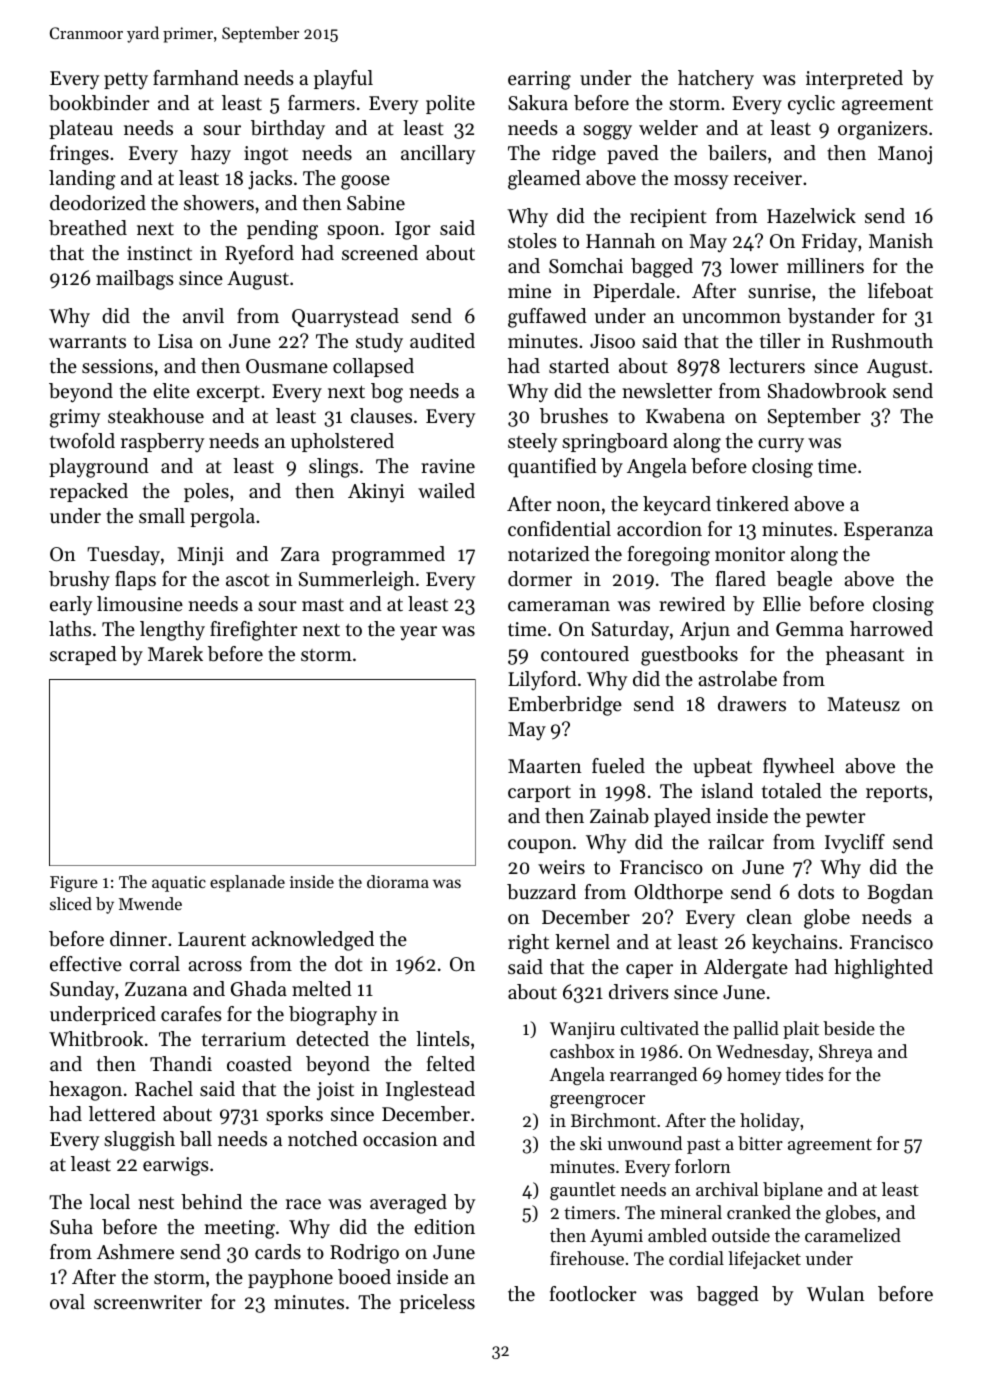 Image resolution: width=983 pixels, height=1397 pixels. I want to click on grimy, so click(75, 418).
